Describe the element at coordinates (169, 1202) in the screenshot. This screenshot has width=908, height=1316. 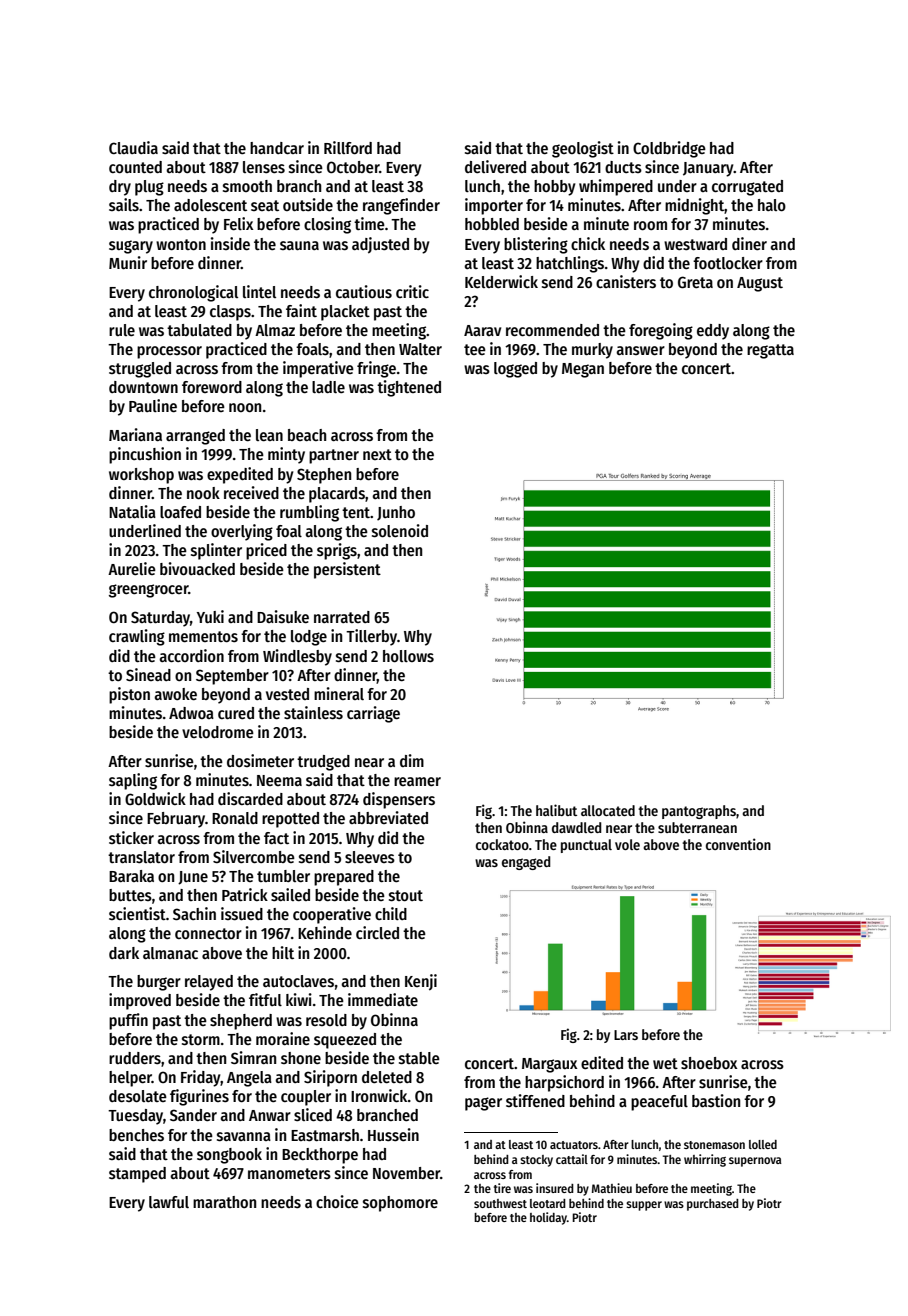
I see `lawful` at that location.
